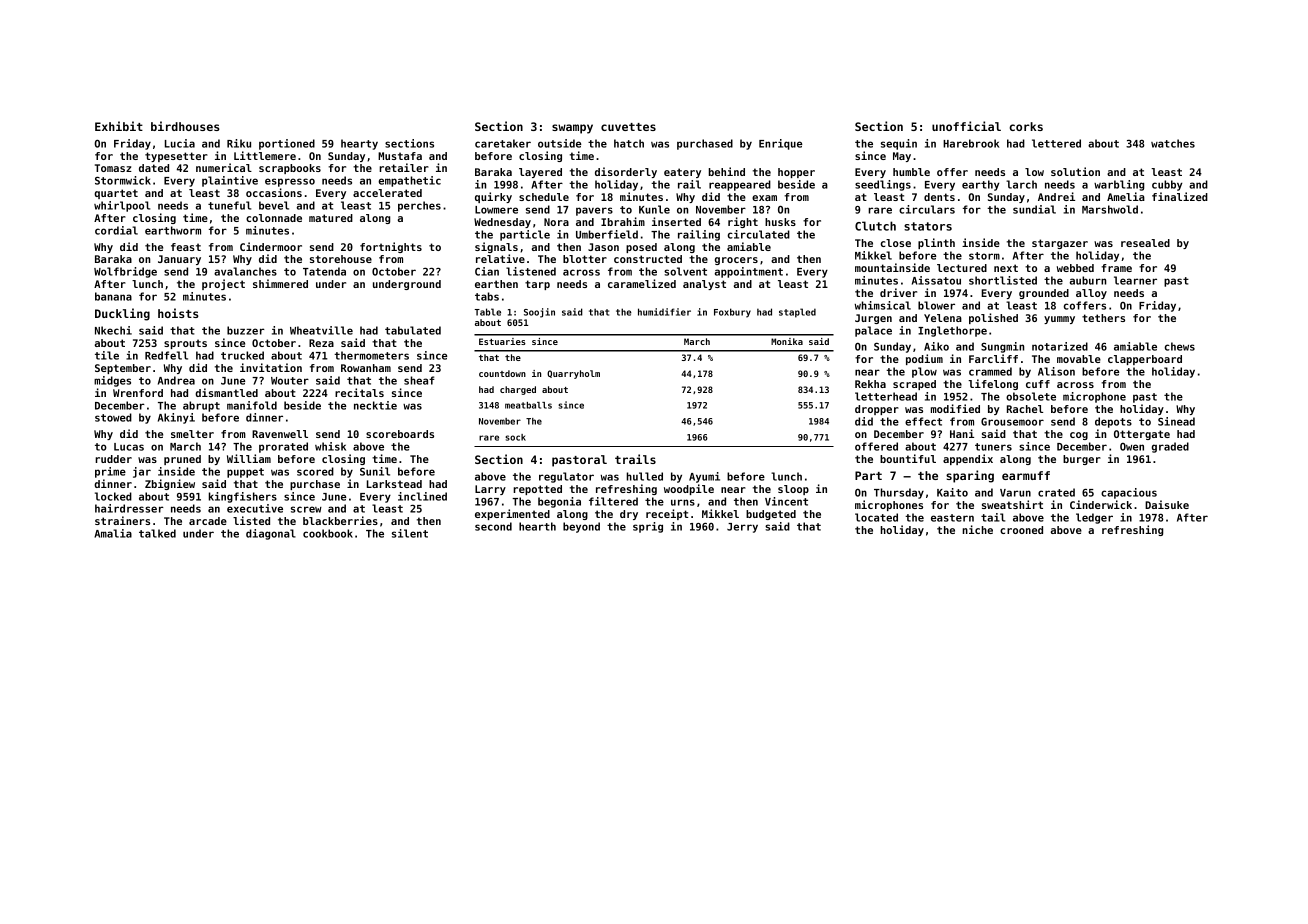 The height and width of the document is (924, 1308). What do you see at coordinates (1094, 518) in the document?
I see `ledger` at bounding box center [1094, 518].
